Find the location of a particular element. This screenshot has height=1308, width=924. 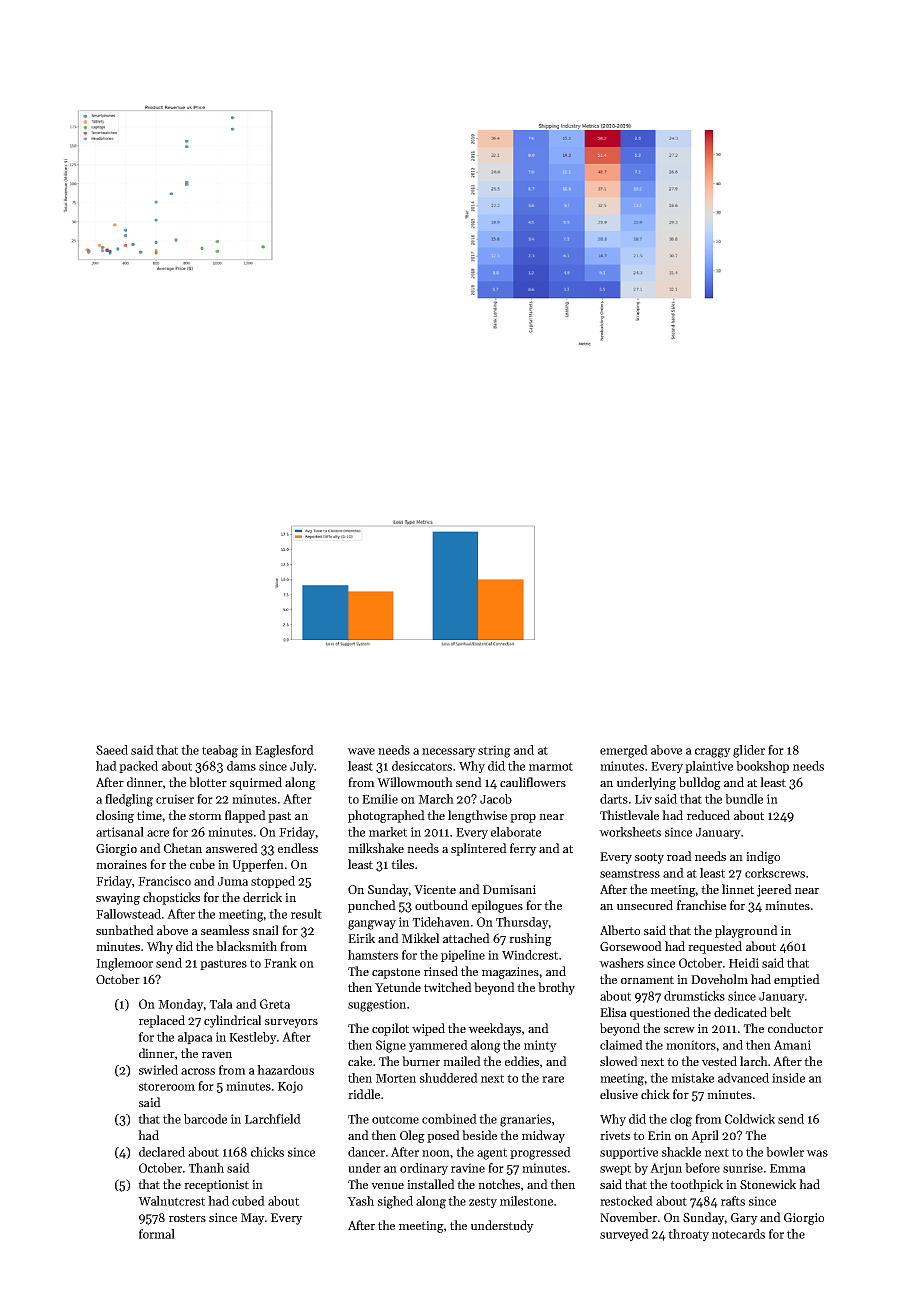

barcode is located at coordinates (205, 1119).
